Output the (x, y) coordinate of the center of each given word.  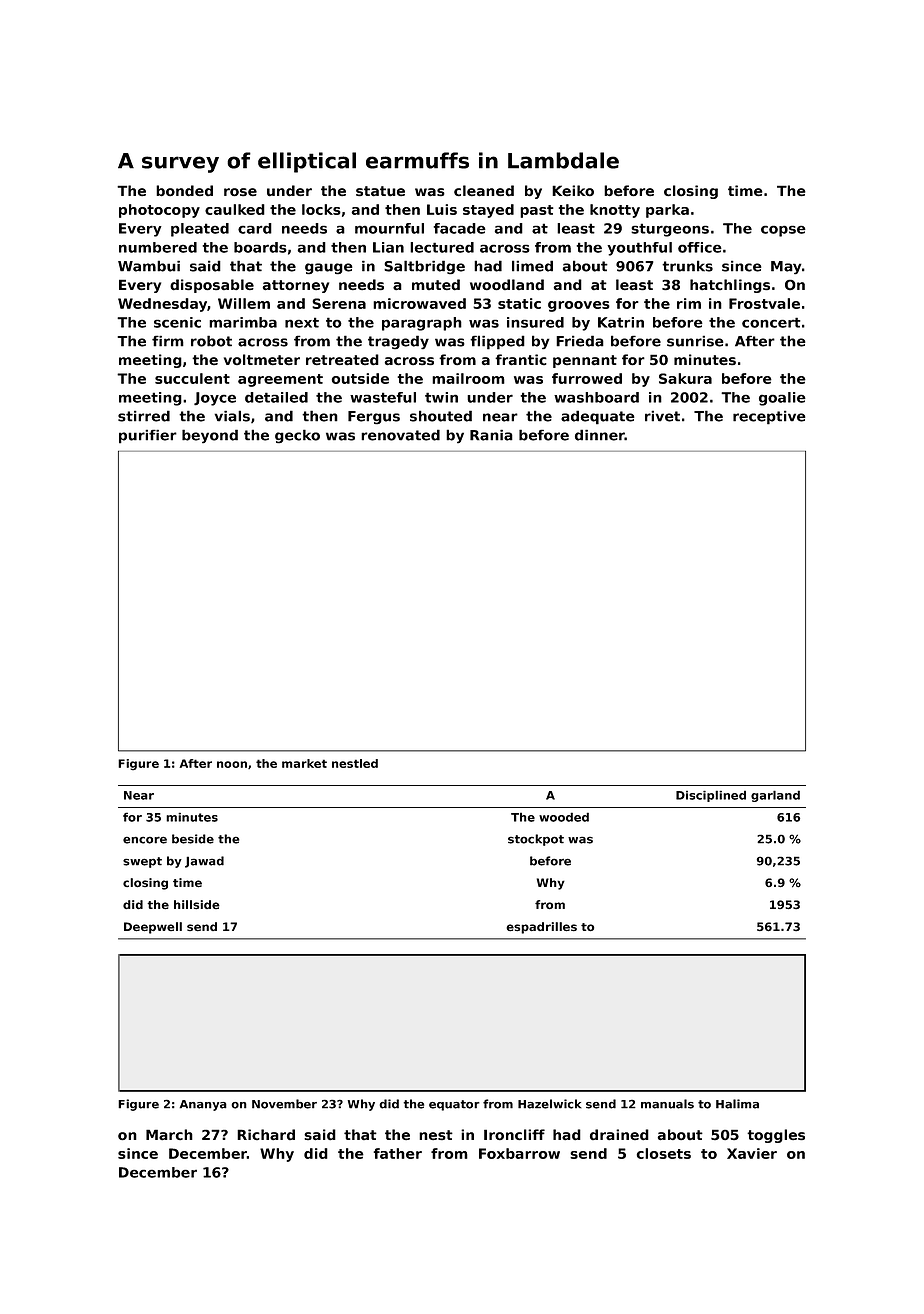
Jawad (204, 862)
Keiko (573, 190)
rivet (662, 416)
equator (454, 1105)
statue (380, 191)
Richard (266, 1134)
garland (775, 796)
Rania (491, 435)
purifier (148, 437)
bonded (184, 191)
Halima (737, 1104)
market (304, 763)
